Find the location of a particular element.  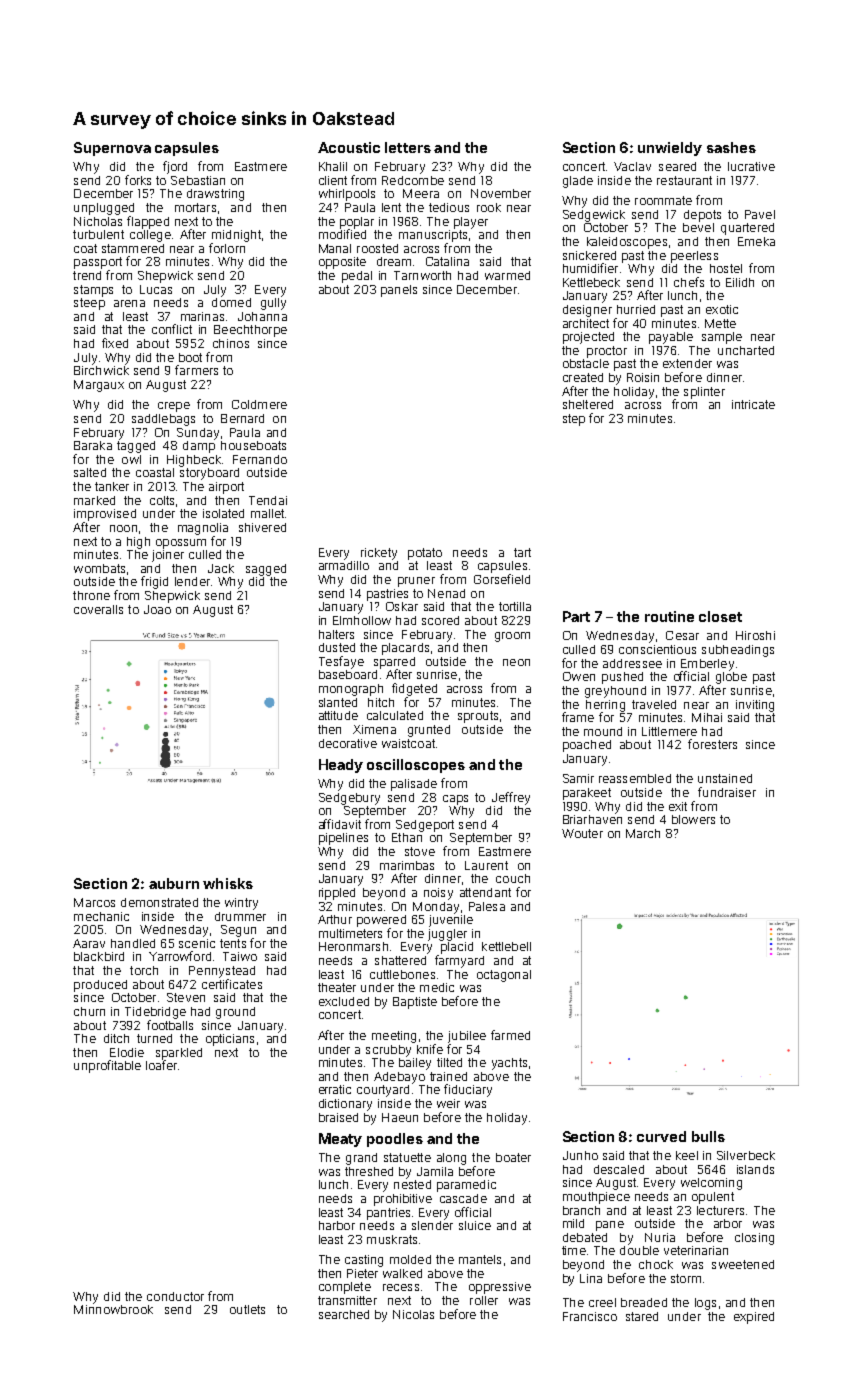

conductor is located at coordinates (175, 1296).
